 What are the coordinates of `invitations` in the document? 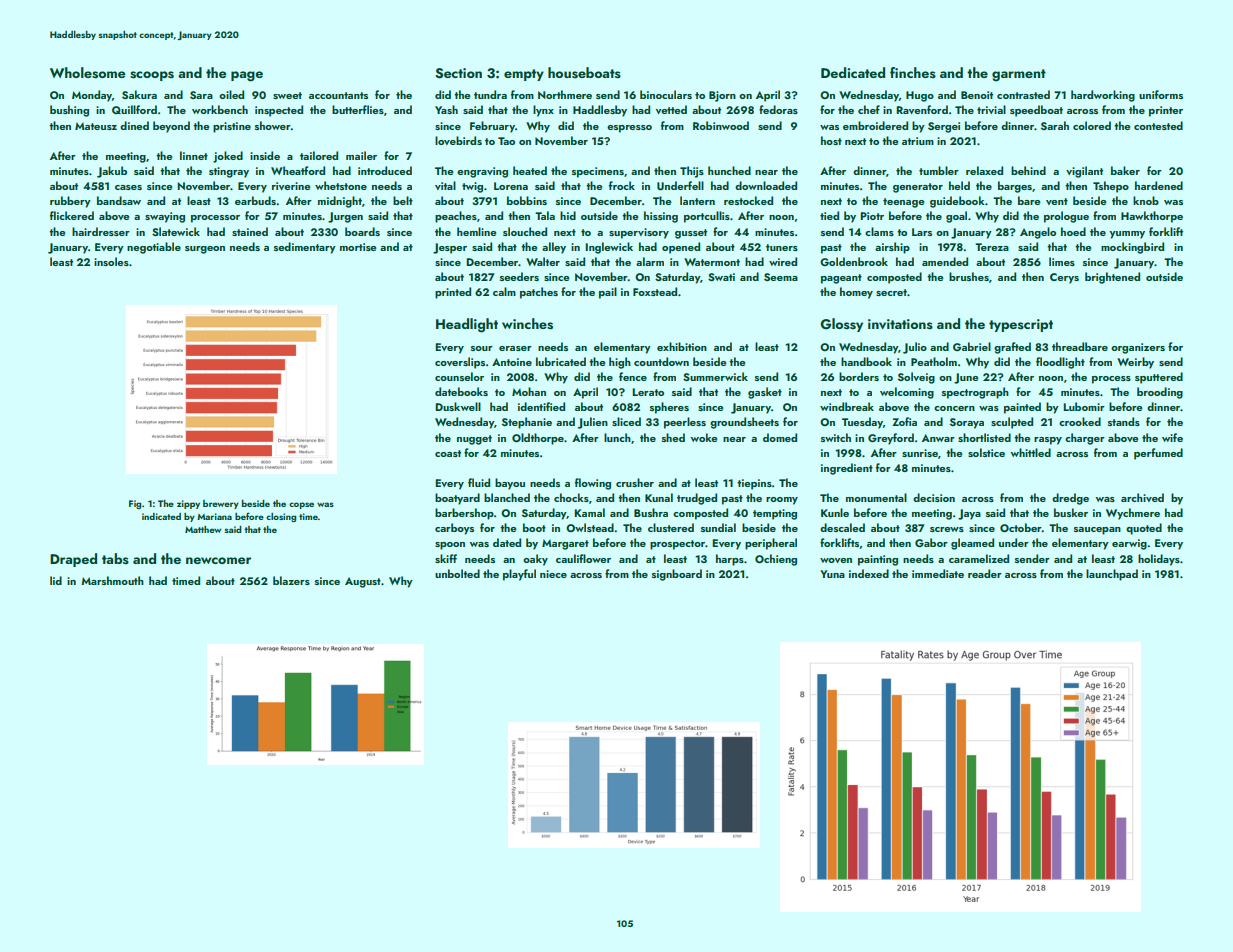 It's located at (900, 324).
